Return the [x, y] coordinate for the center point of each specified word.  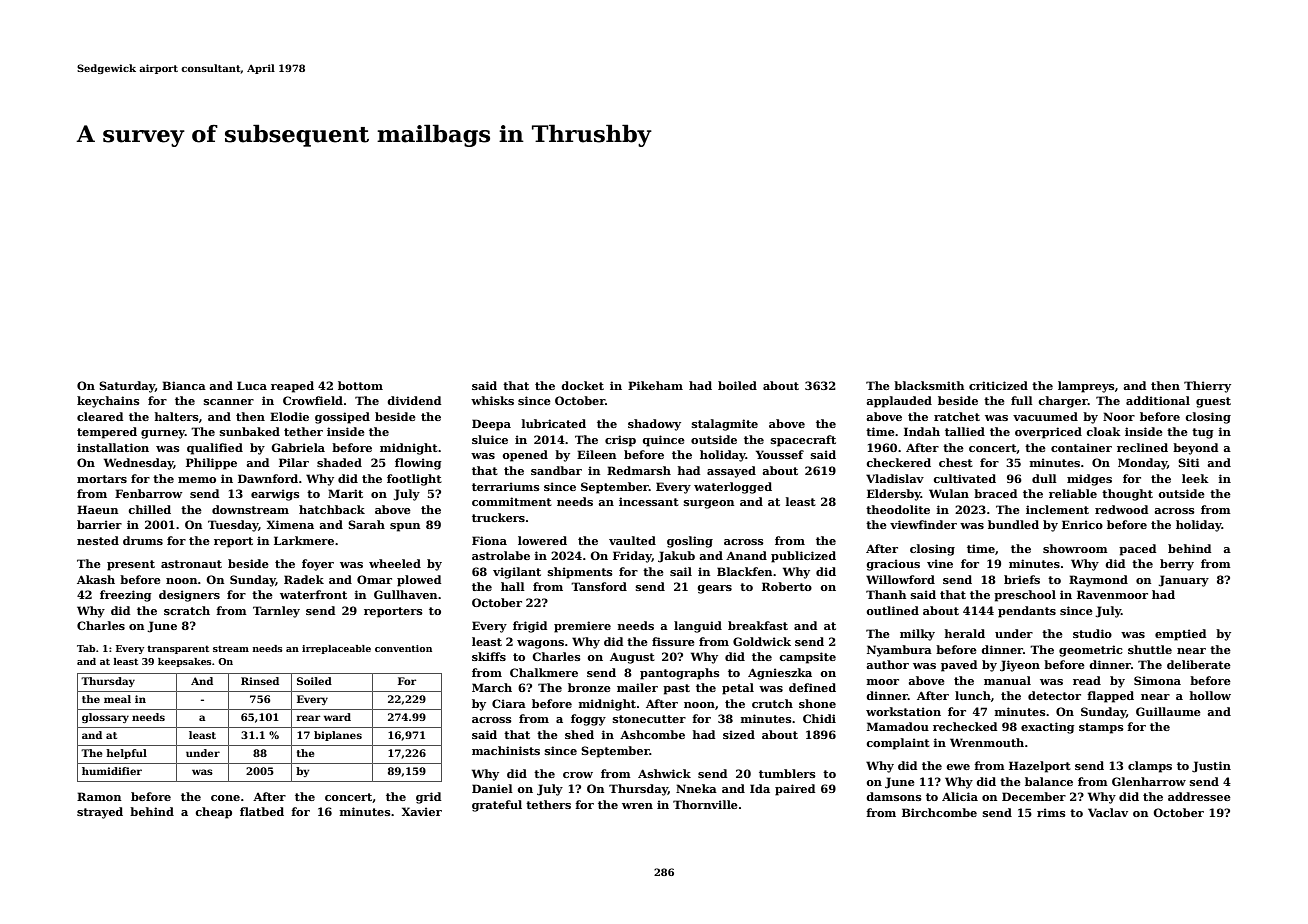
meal [117, 699]
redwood [1121, 509]
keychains [108, 402]
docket [582, 385]
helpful [126, 754]
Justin [1211, 767]
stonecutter [649, 719]
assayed [731, 472]
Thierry [1207, 387]
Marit [345, 493]
